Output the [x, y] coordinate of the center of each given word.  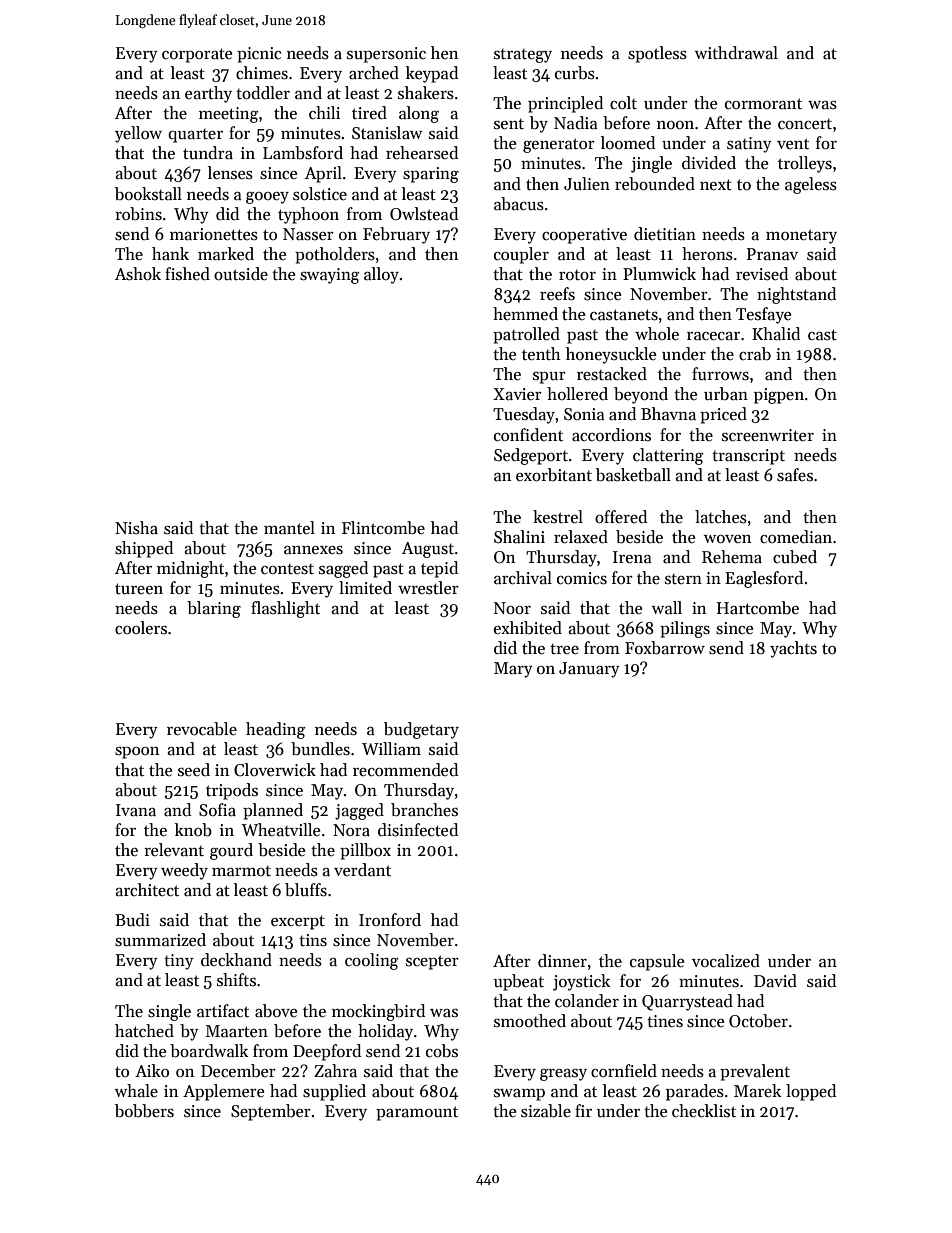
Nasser [308, 234]
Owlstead [424, 214]
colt [623, 102]
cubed [795, 557]
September [271, 1112]
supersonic [386, 55]
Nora [351, 830]
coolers [141, 628]
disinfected [418, 830]
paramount [417, 1113]
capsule [657, 962]
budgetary [421, 730]
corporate [197, 55]
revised [762, 274]
